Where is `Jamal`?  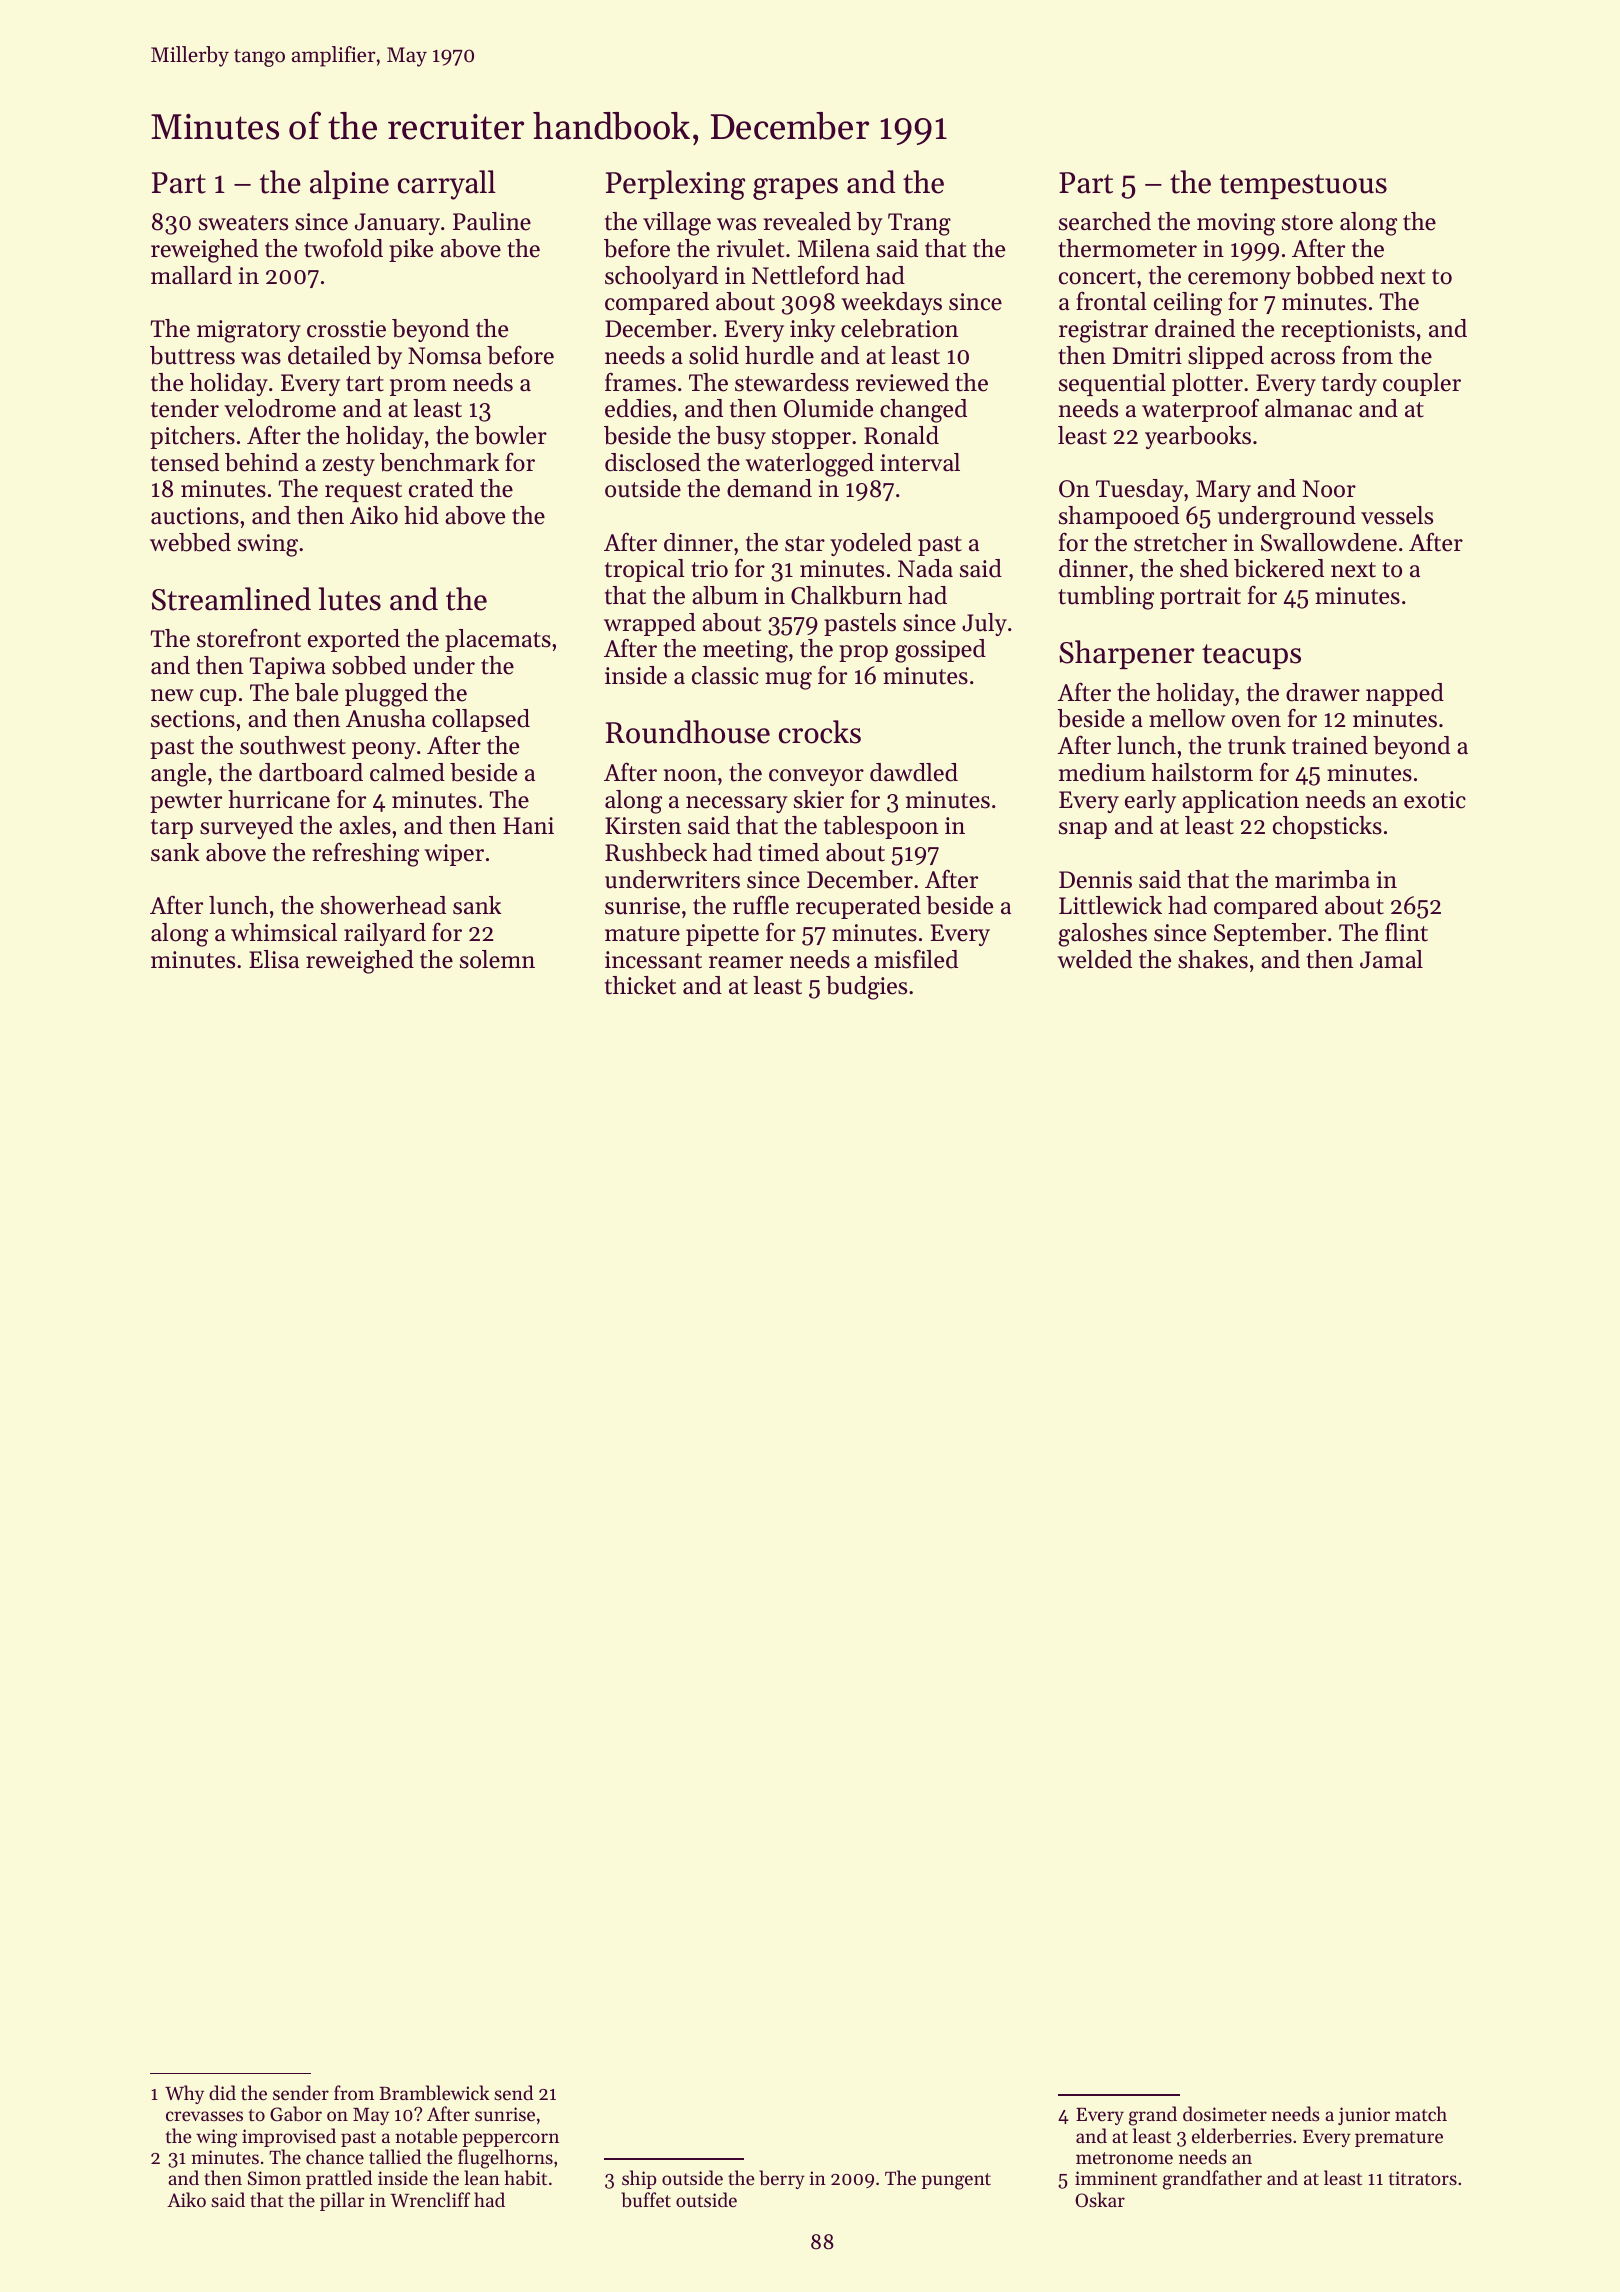
Jamal is located at coordinates (1391, 959).
